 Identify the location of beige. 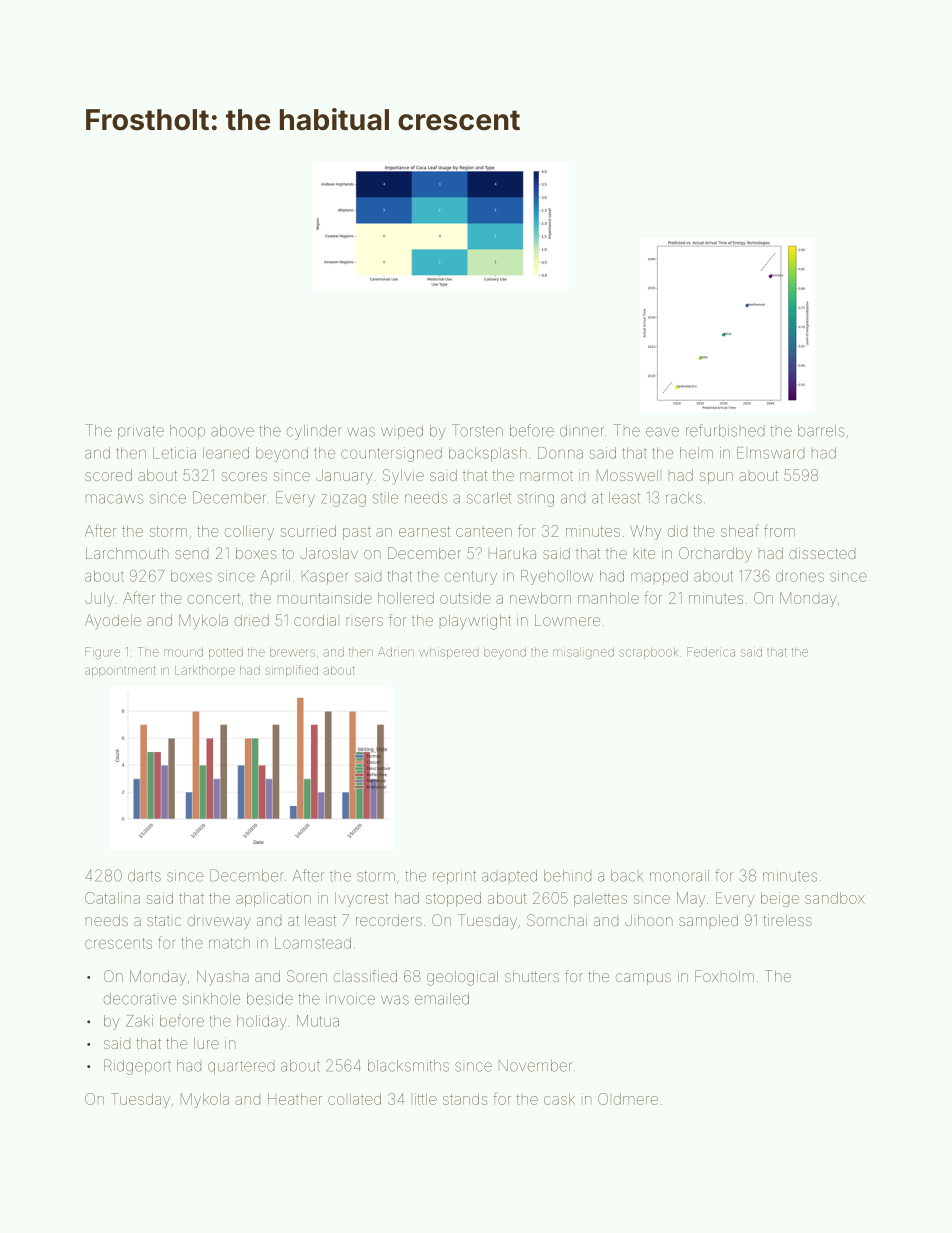
(780, 899).
